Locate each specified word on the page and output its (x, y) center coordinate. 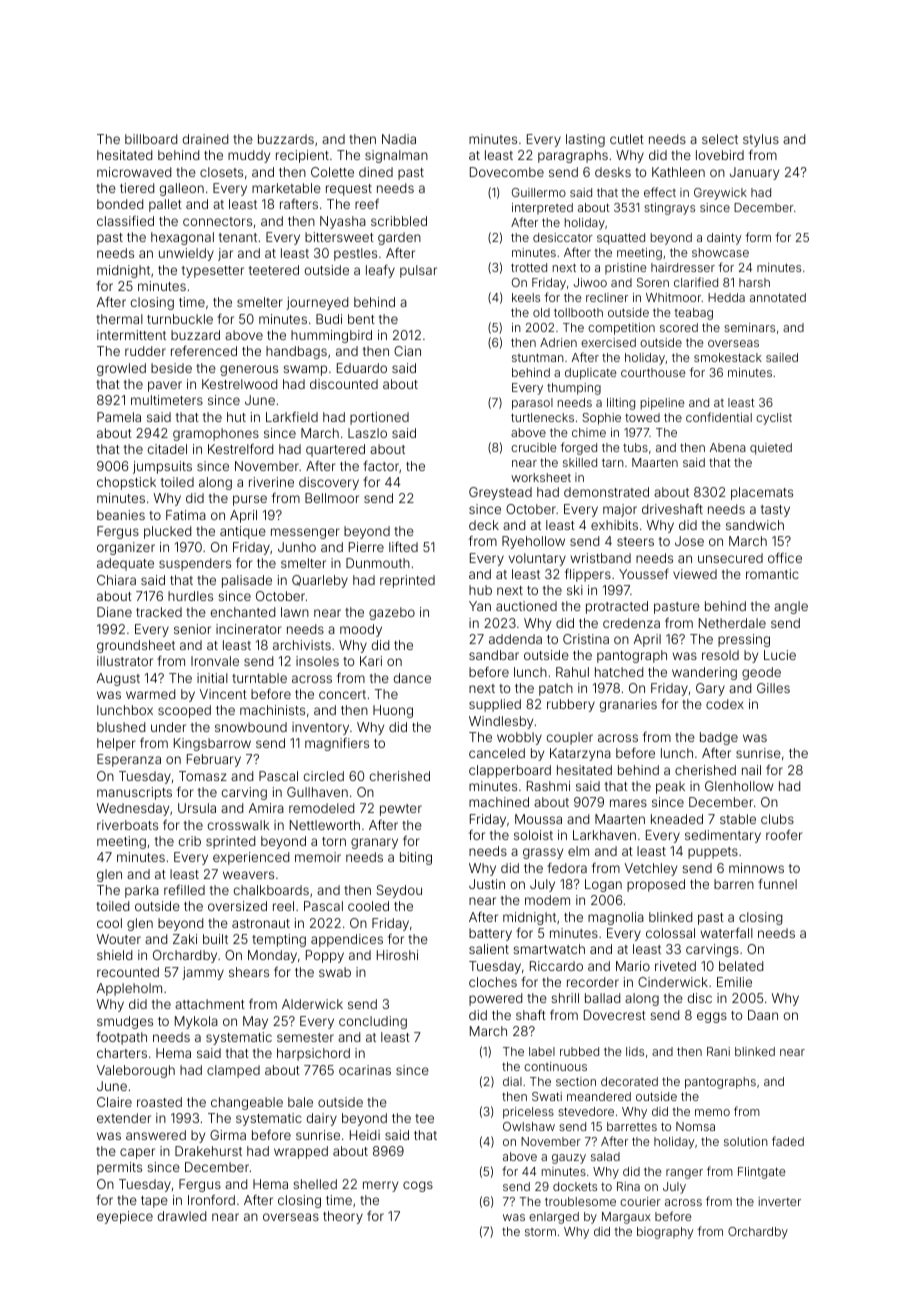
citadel (167, 449)
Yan (480, 606)
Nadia (399, 139)
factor (381, 466)
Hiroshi (397, 955)
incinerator (248, 629)
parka (142, 891)
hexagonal (182, 238)
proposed (656, 885)
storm (540, 1232)
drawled (182, 1216)
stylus (761, 140)
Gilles (773, 688)
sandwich (755, 525)
